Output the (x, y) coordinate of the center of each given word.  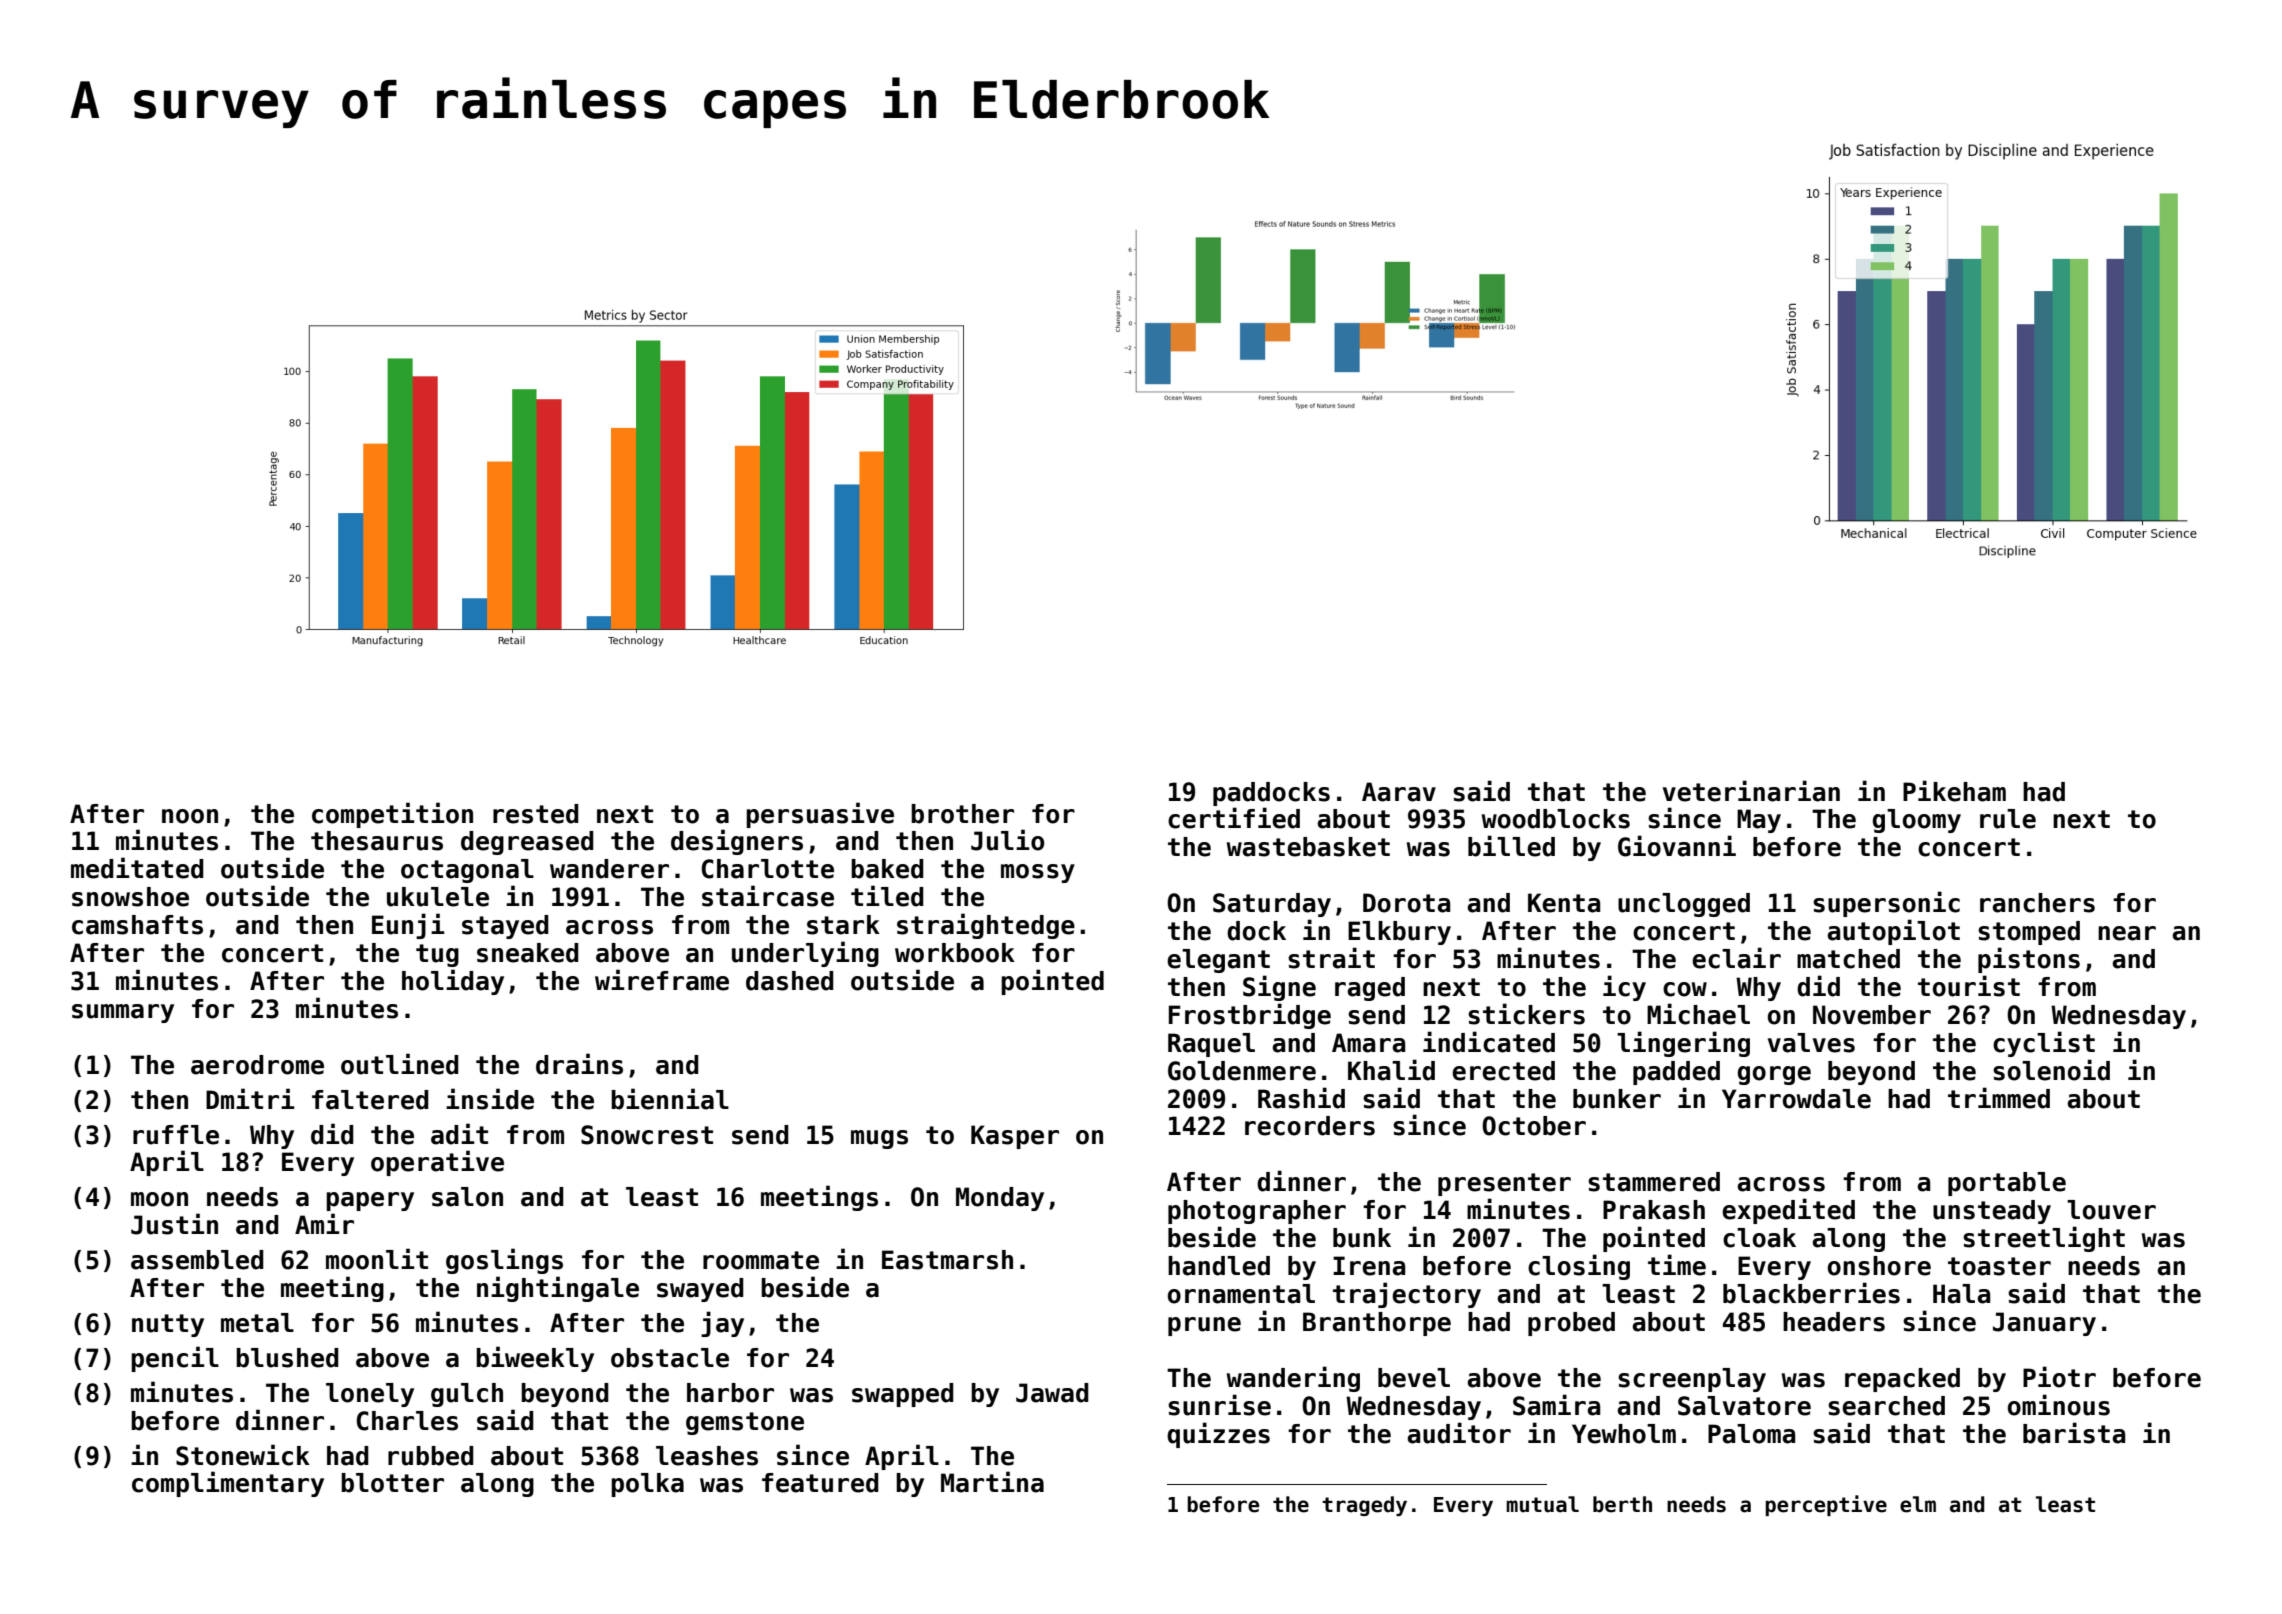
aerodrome (257, 1065)
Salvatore (1744, 1406)
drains (579, 1064)
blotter (392, 1483)
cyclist (2044, 1044)
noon (190, 816)
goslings (504, 1261)
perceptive (1826, 1505)
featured (820, 1483)
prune (1204, 1326)
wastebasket (1308, 847)
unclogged (1684, 905)
